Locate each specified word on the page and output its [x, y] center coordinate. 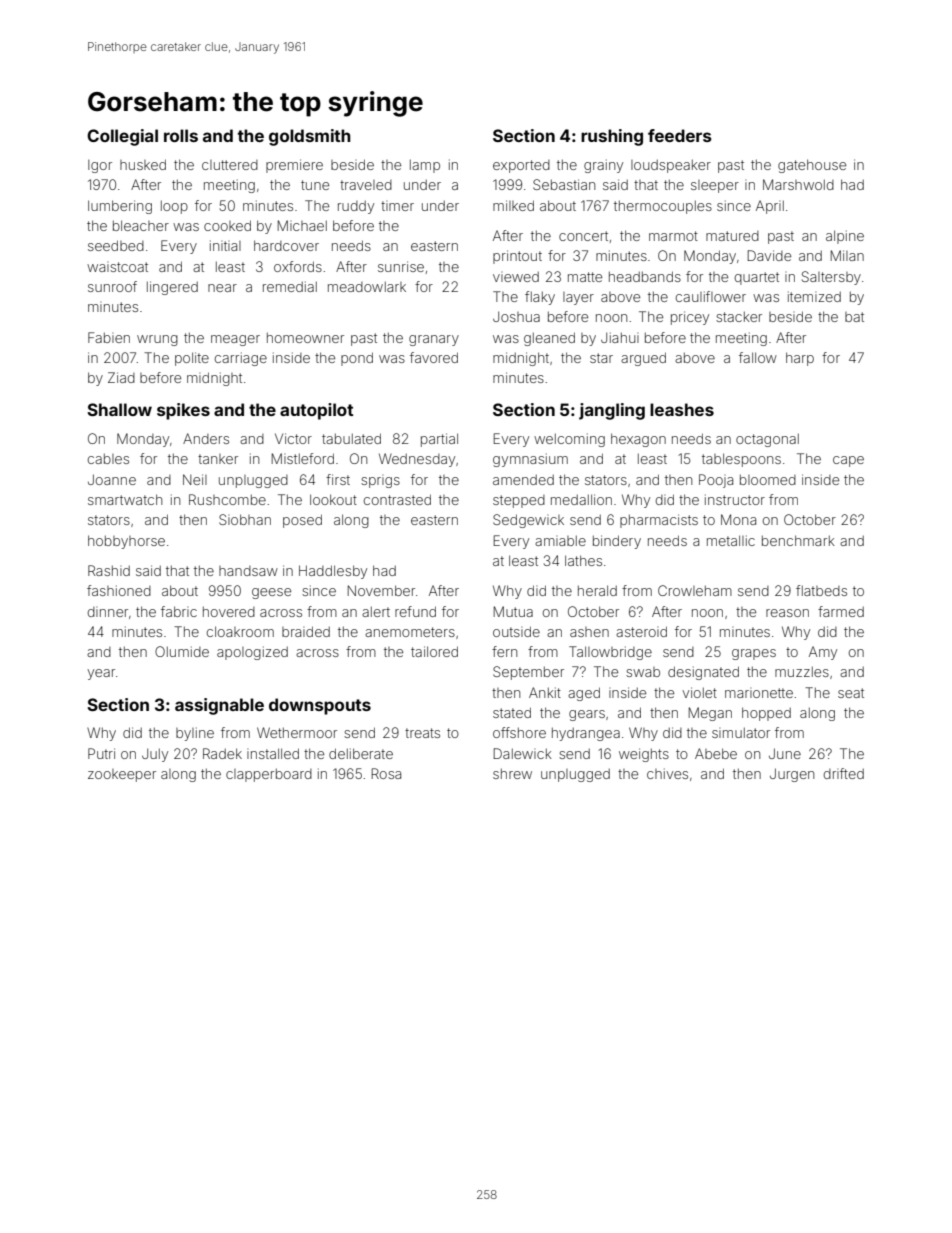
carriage [241, 359]
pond [357, 359]
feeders [680, 135]
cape [848, 461]
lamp [425, 166]
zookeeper [122, 775]
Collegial [122, 137]
